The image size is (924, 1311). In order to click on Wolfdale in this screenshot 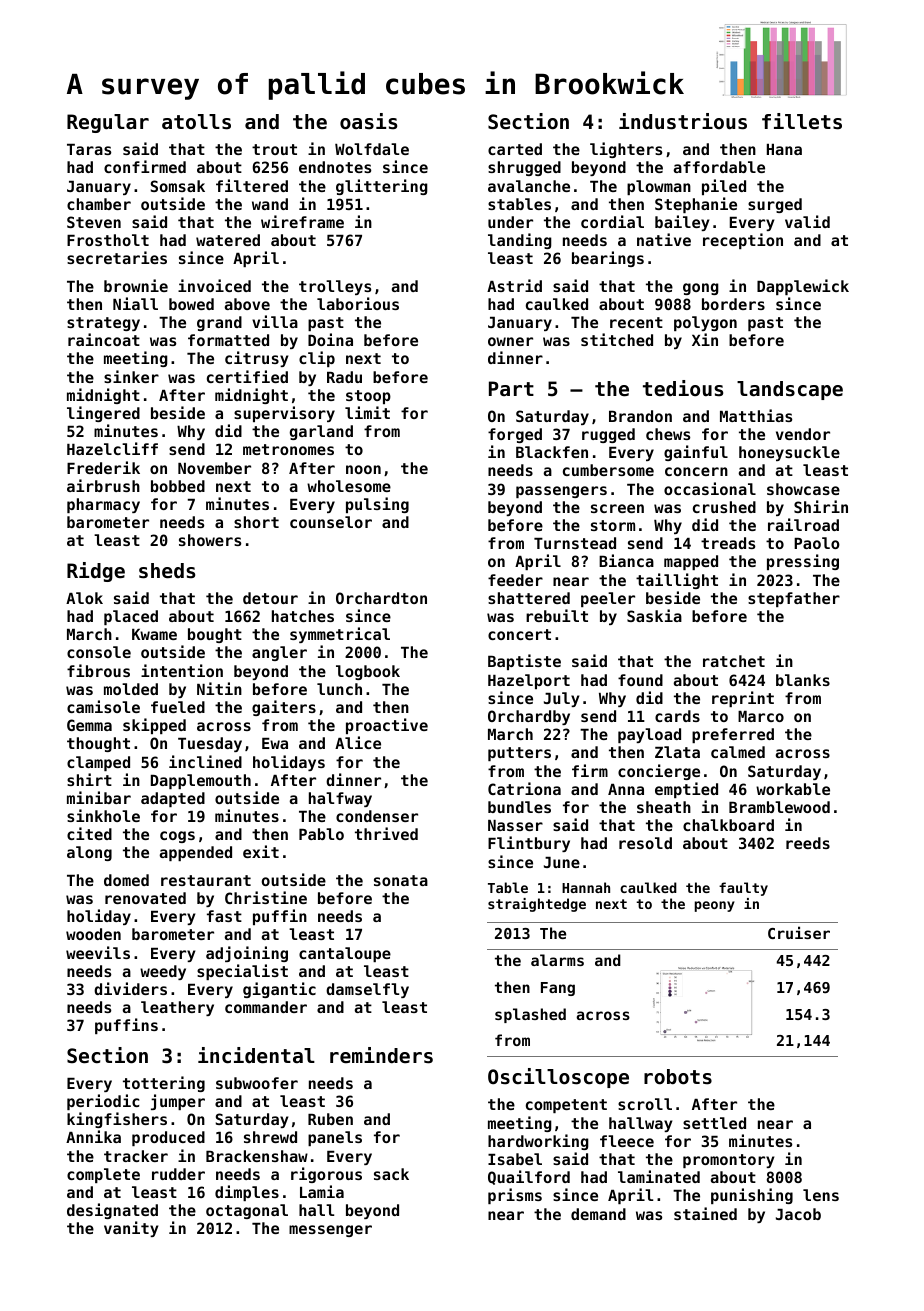, I will do `click(372, 149)`.
